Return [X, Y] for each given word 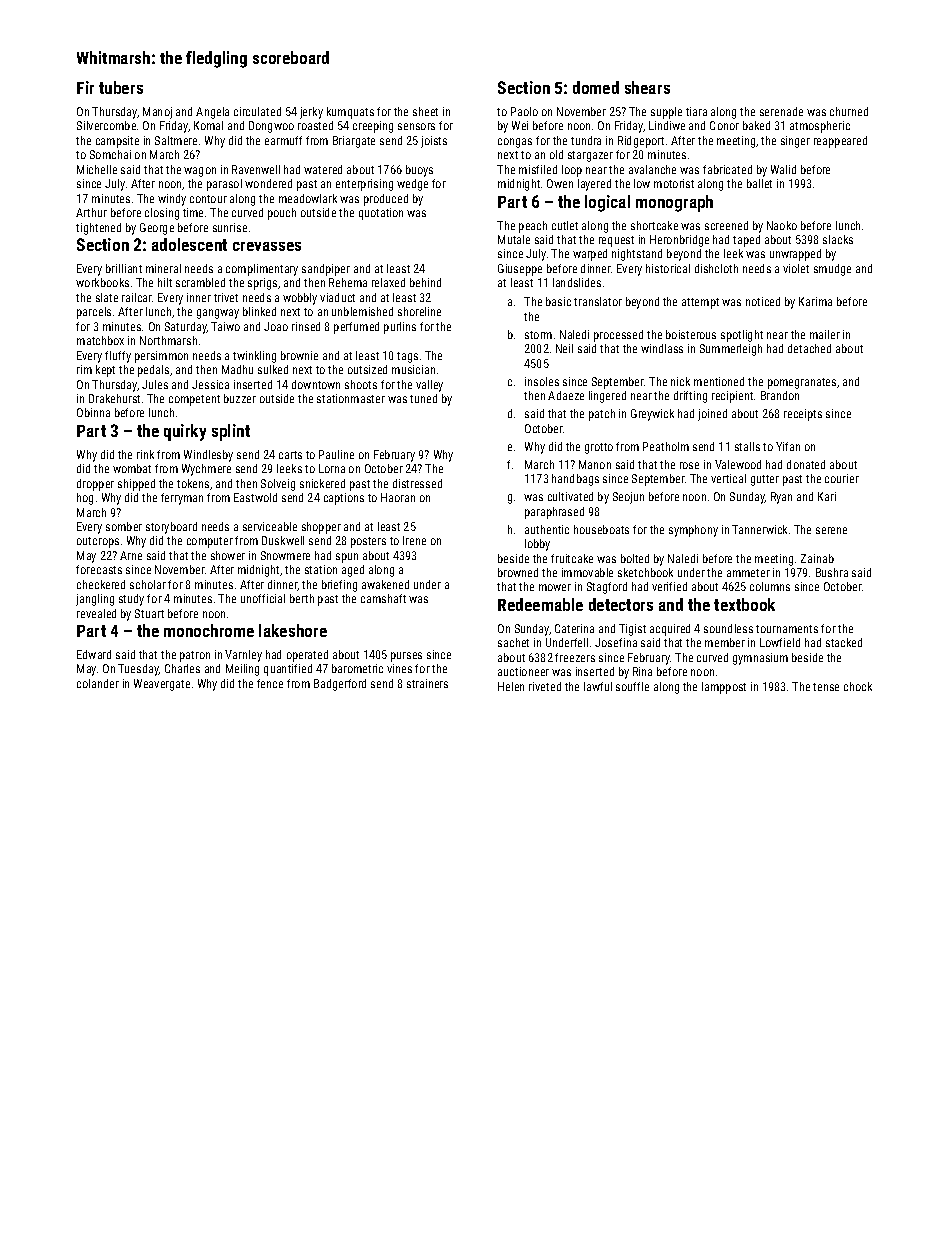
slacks [838, 239]
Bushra [832, 572]
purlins [400, 328]
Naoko [782, 225]
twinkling [254, 357]
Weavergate [162, 685]
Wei [520, 125]
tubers [121, 87]
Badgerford [340, 685]
